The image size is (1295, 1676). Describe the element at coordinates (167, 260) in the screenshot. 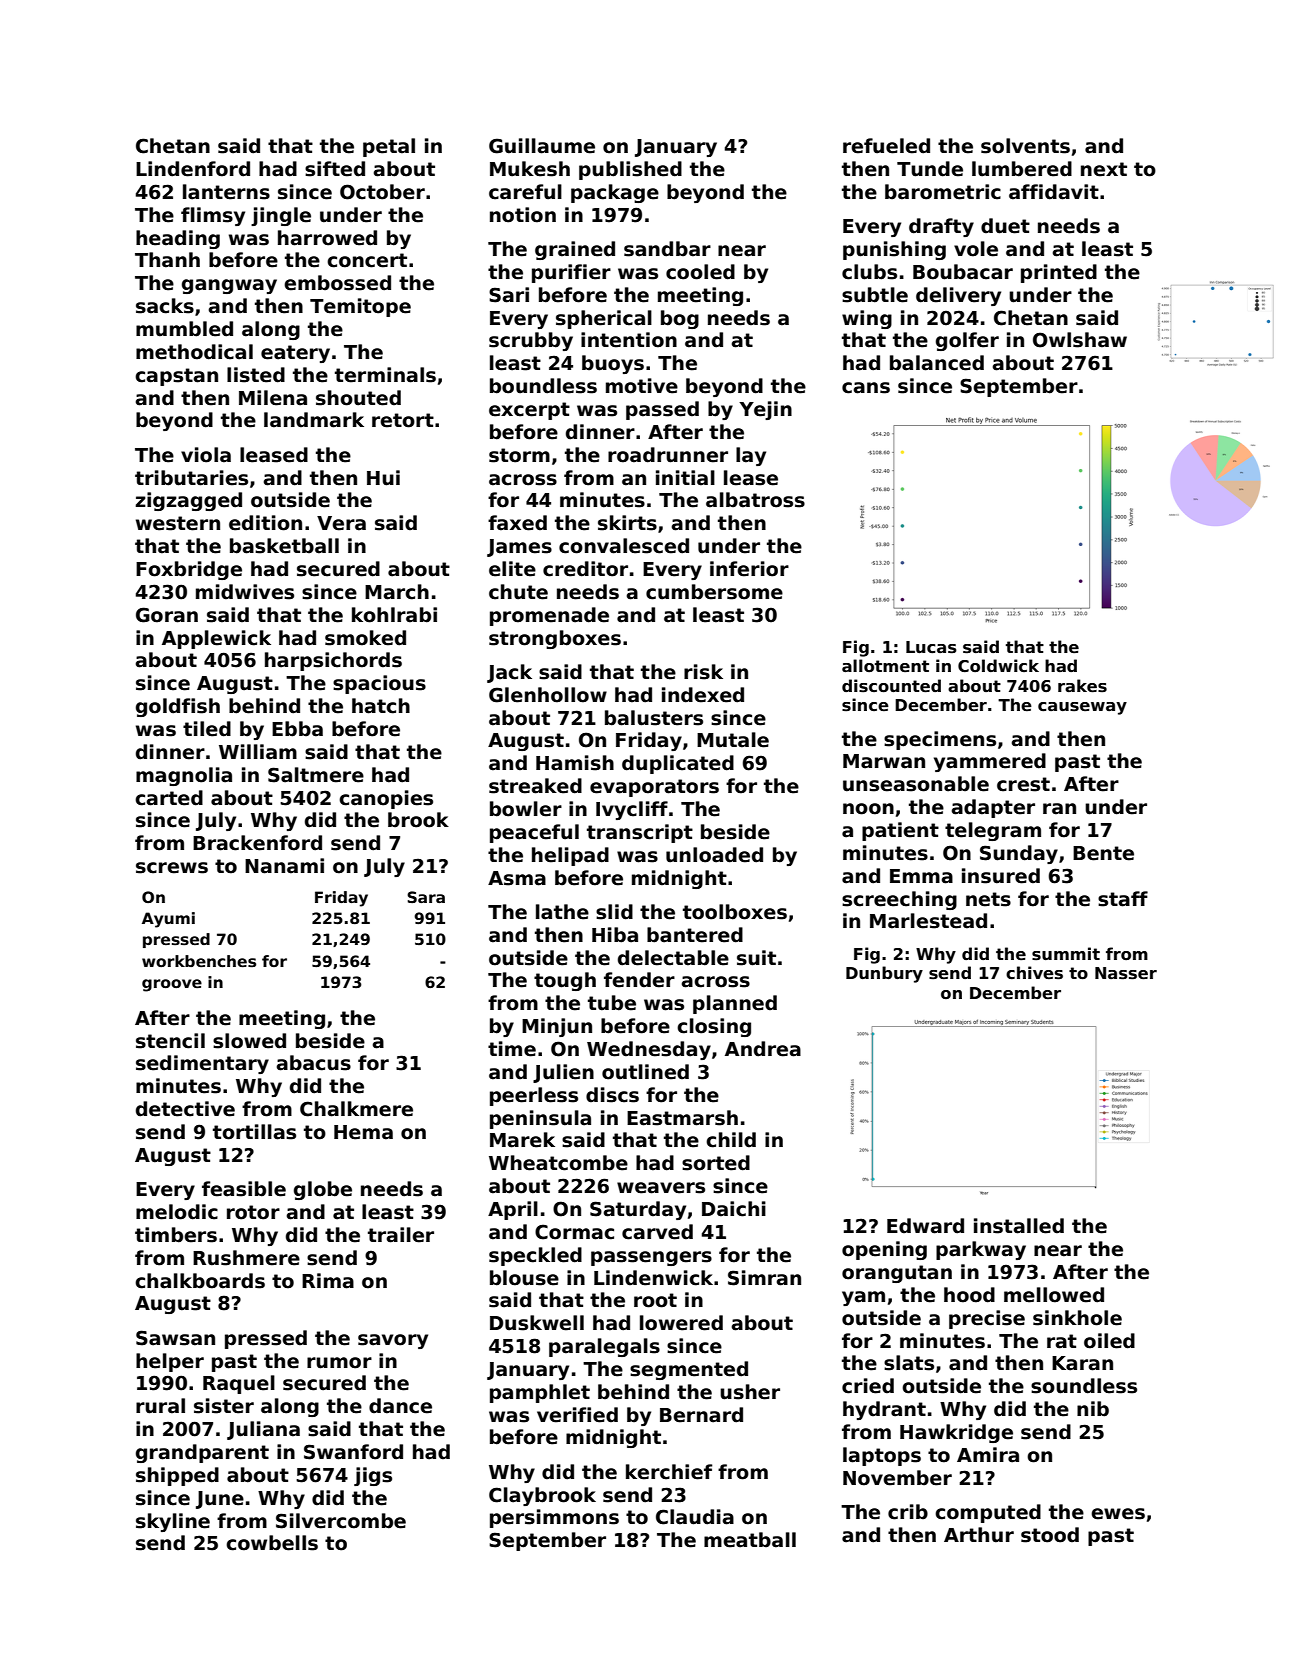

I see `Thanh` at that location.
